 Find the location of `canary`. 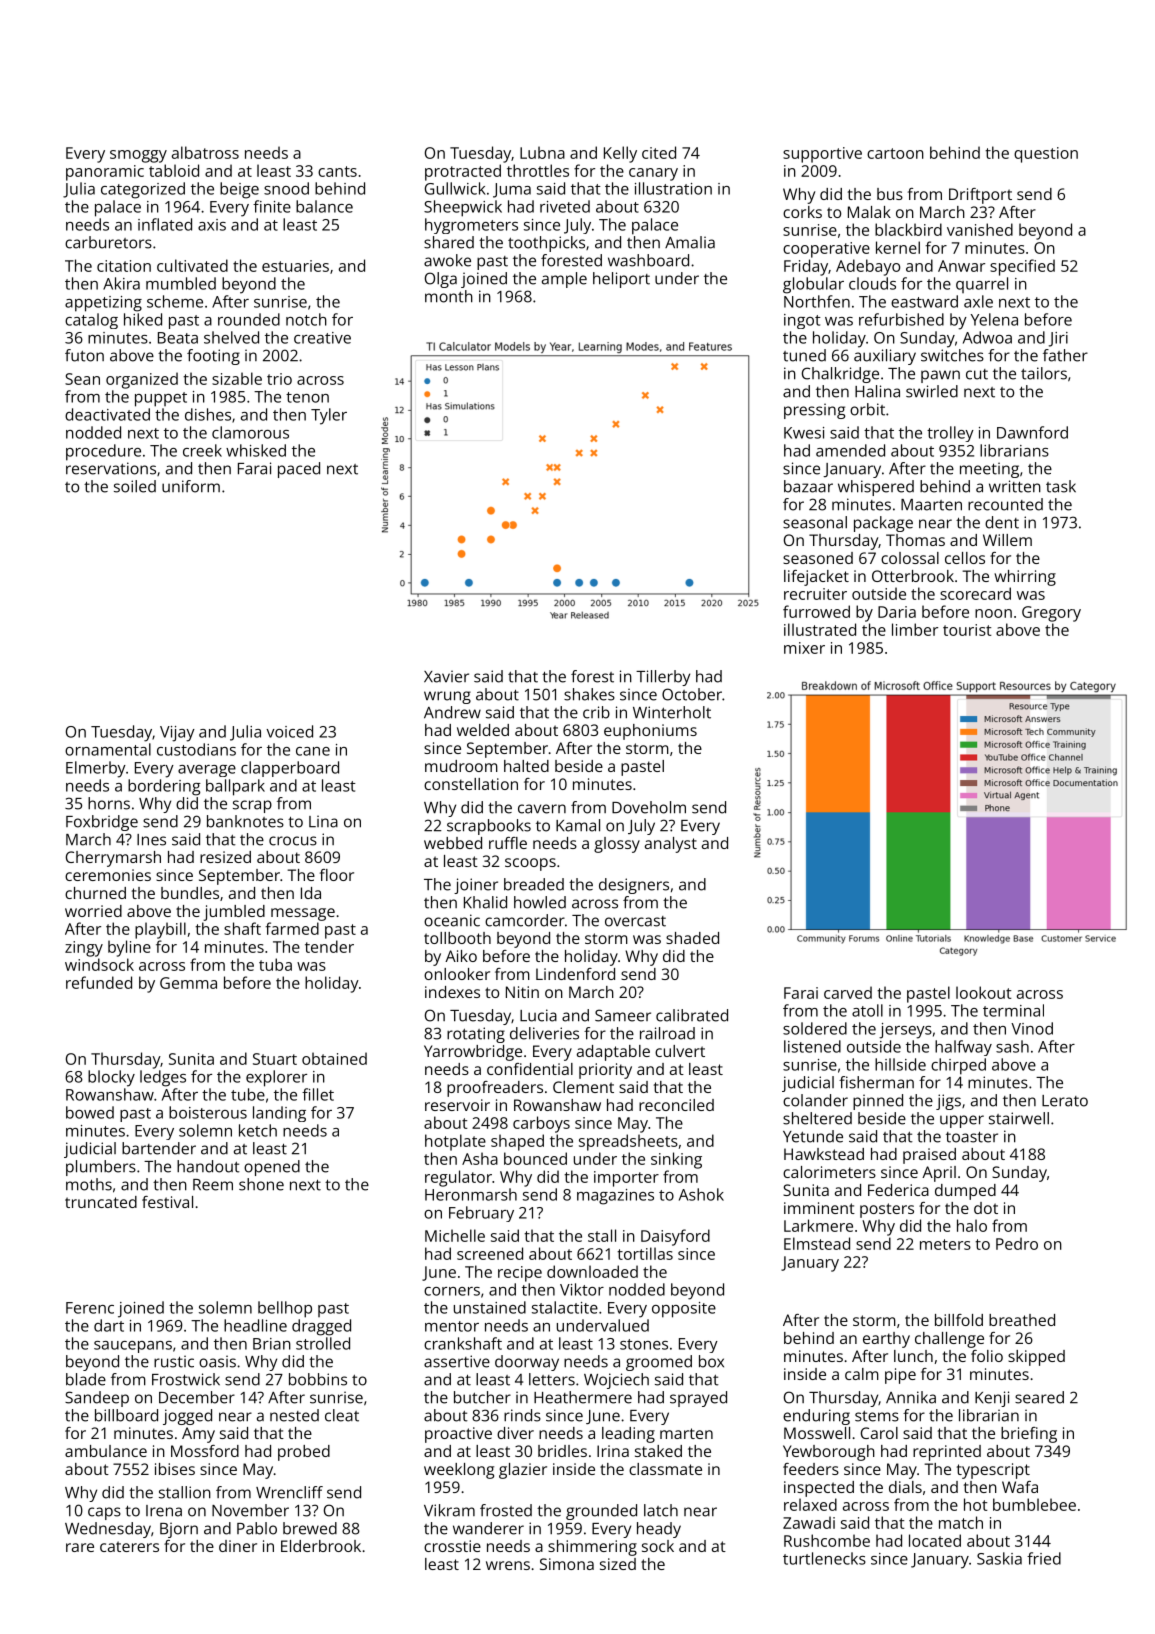

canary is located at coordinates (653, 174).
